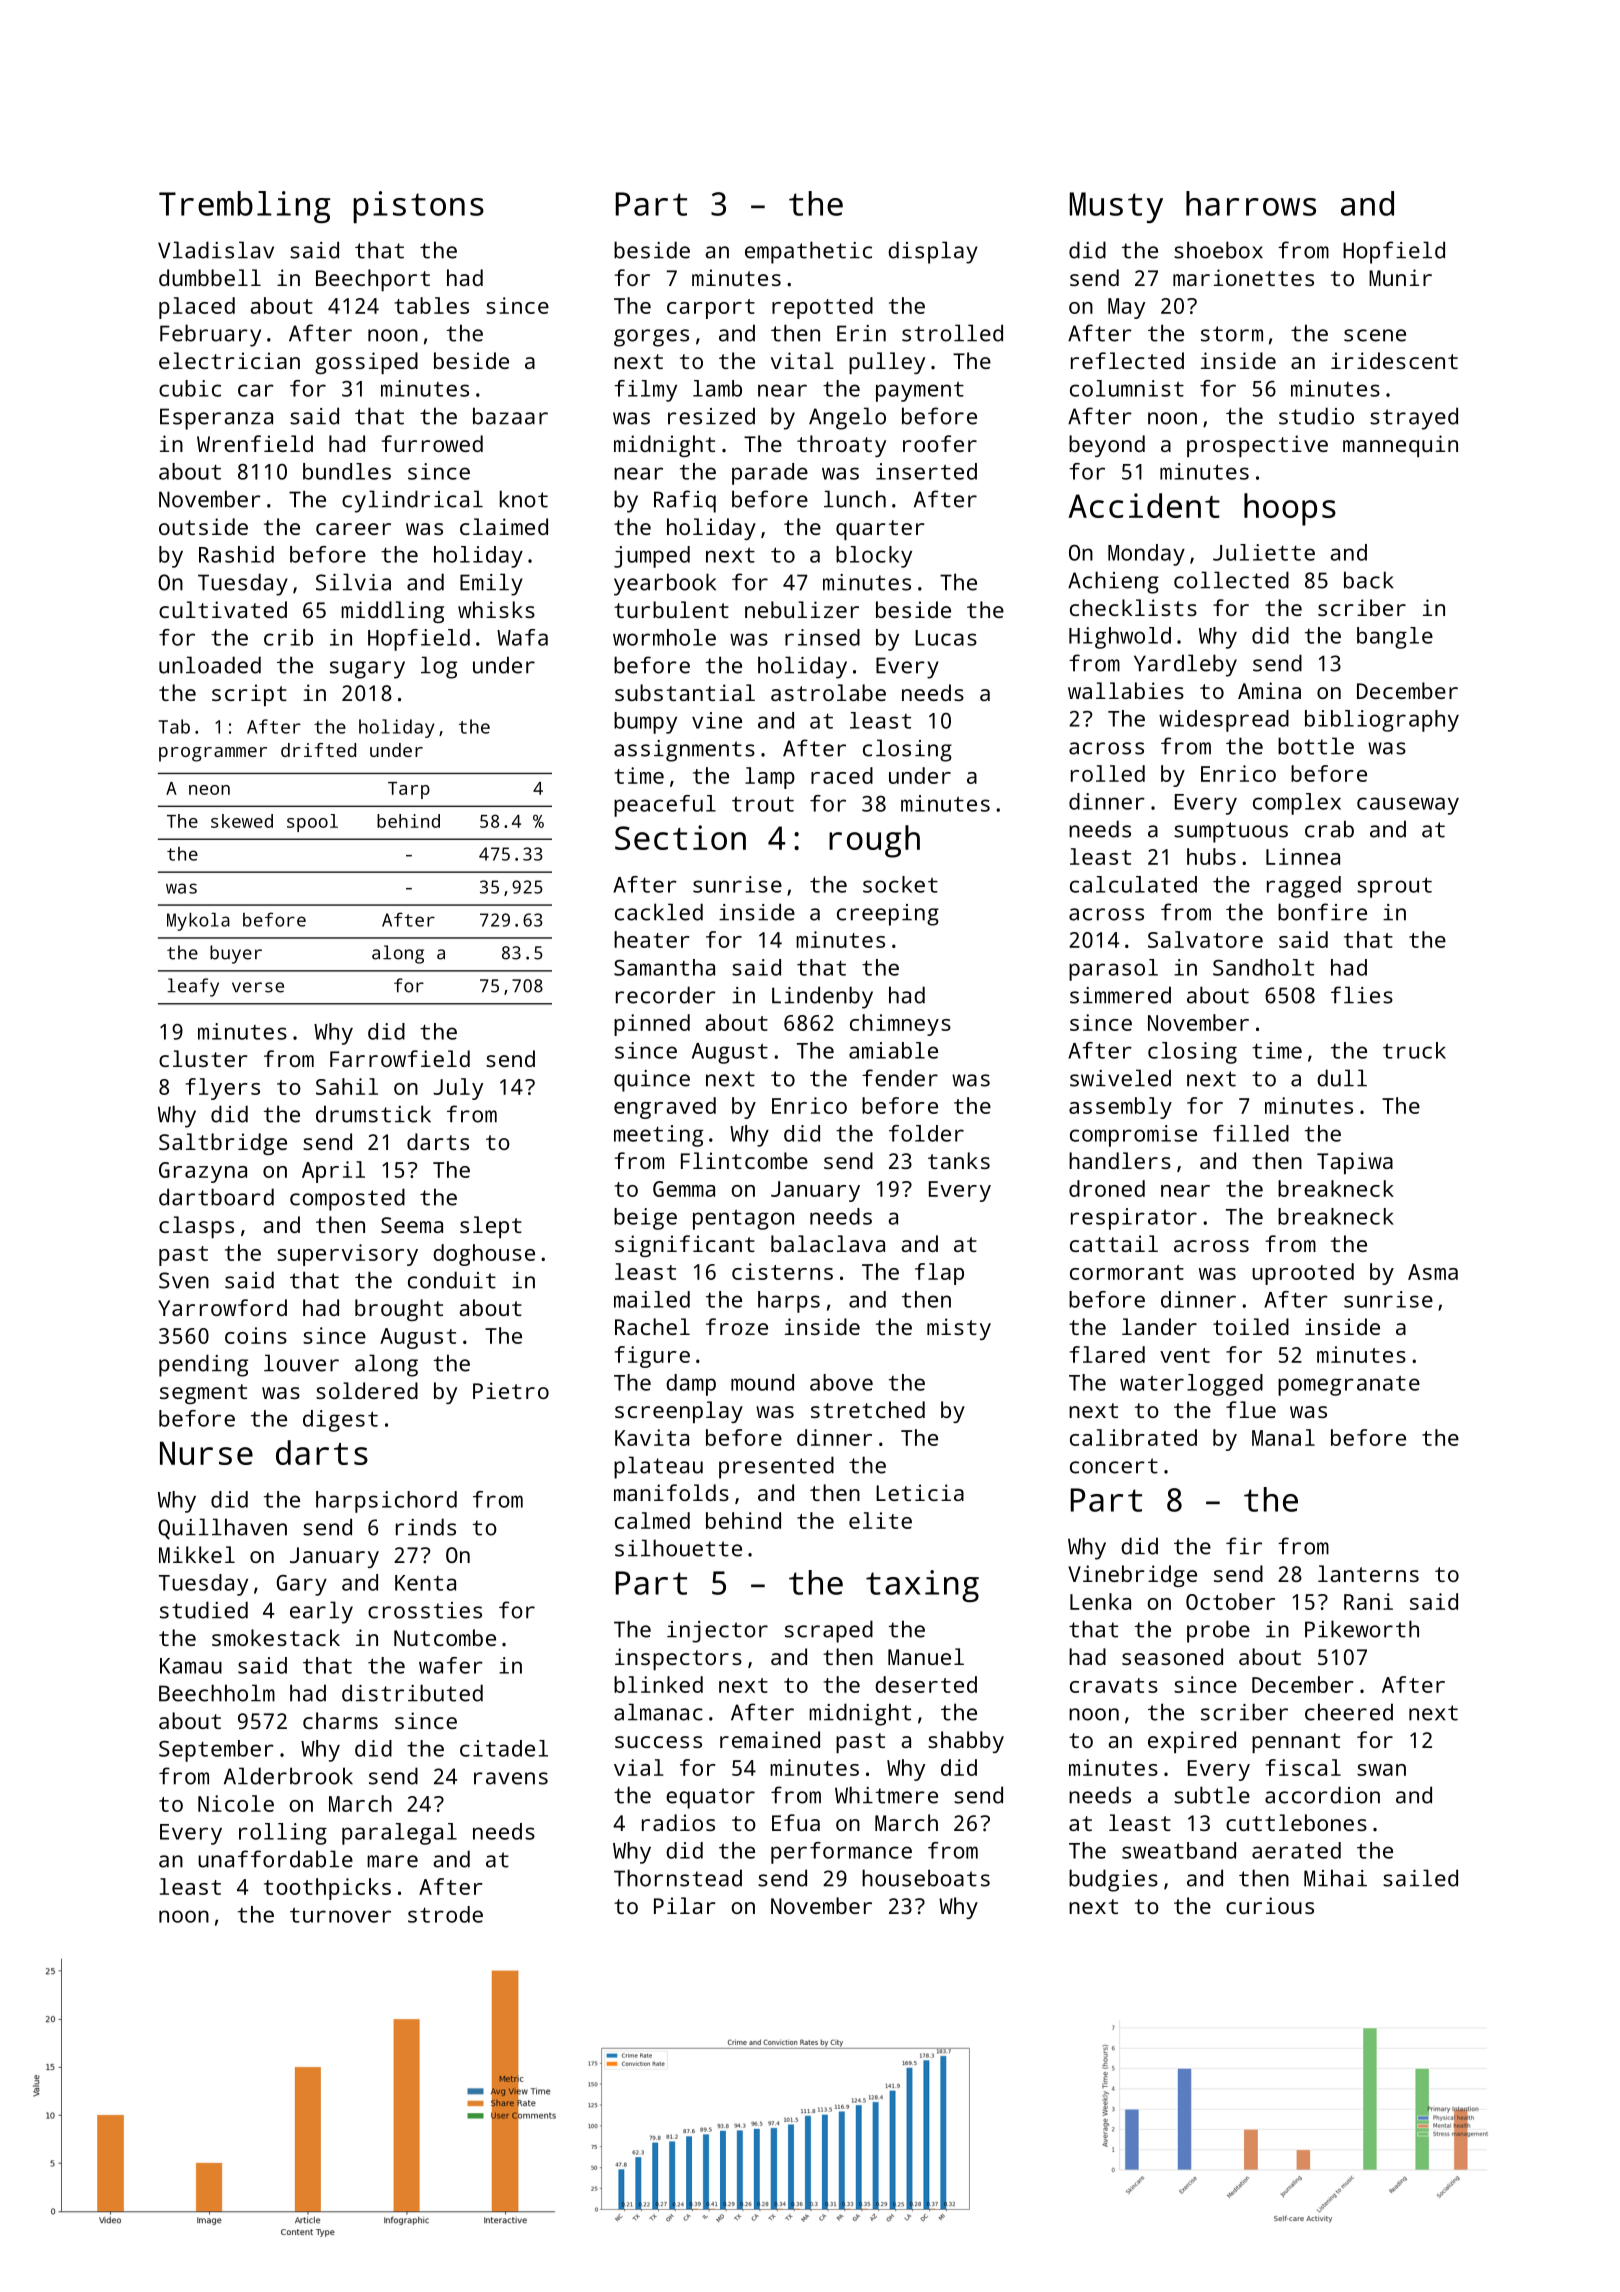  Describe the element at coordinates (926, 1878) in the screenshot. I see `houseboats` at that location.
